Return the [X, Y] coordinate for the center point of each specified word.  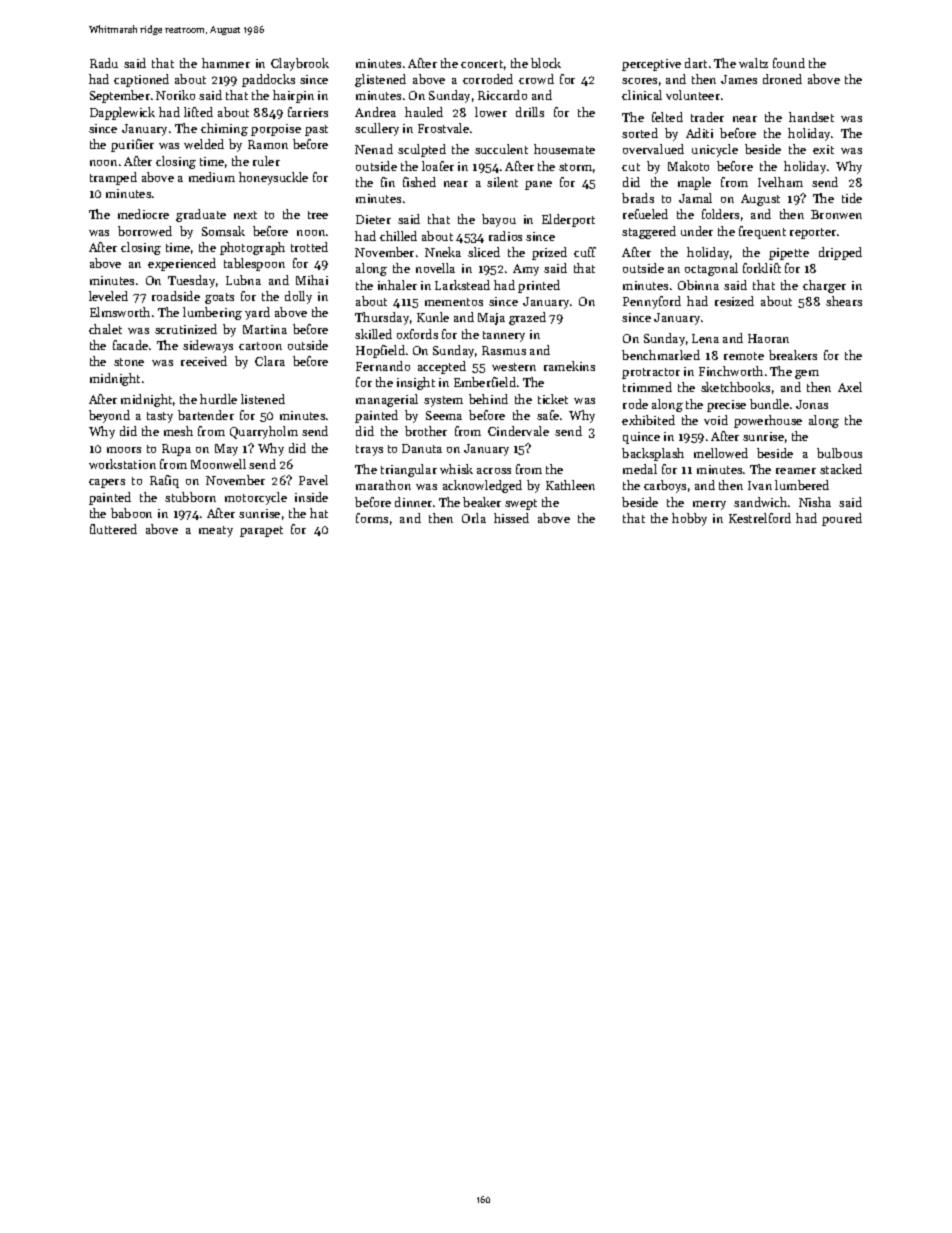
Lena [705, 338]
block [546, 63]
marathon [383, 485]
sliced [484, 252]
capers [107, 483]
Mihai [312, 280]
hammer [226, 63]
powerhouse [768, 421]
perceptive [651, 65]
